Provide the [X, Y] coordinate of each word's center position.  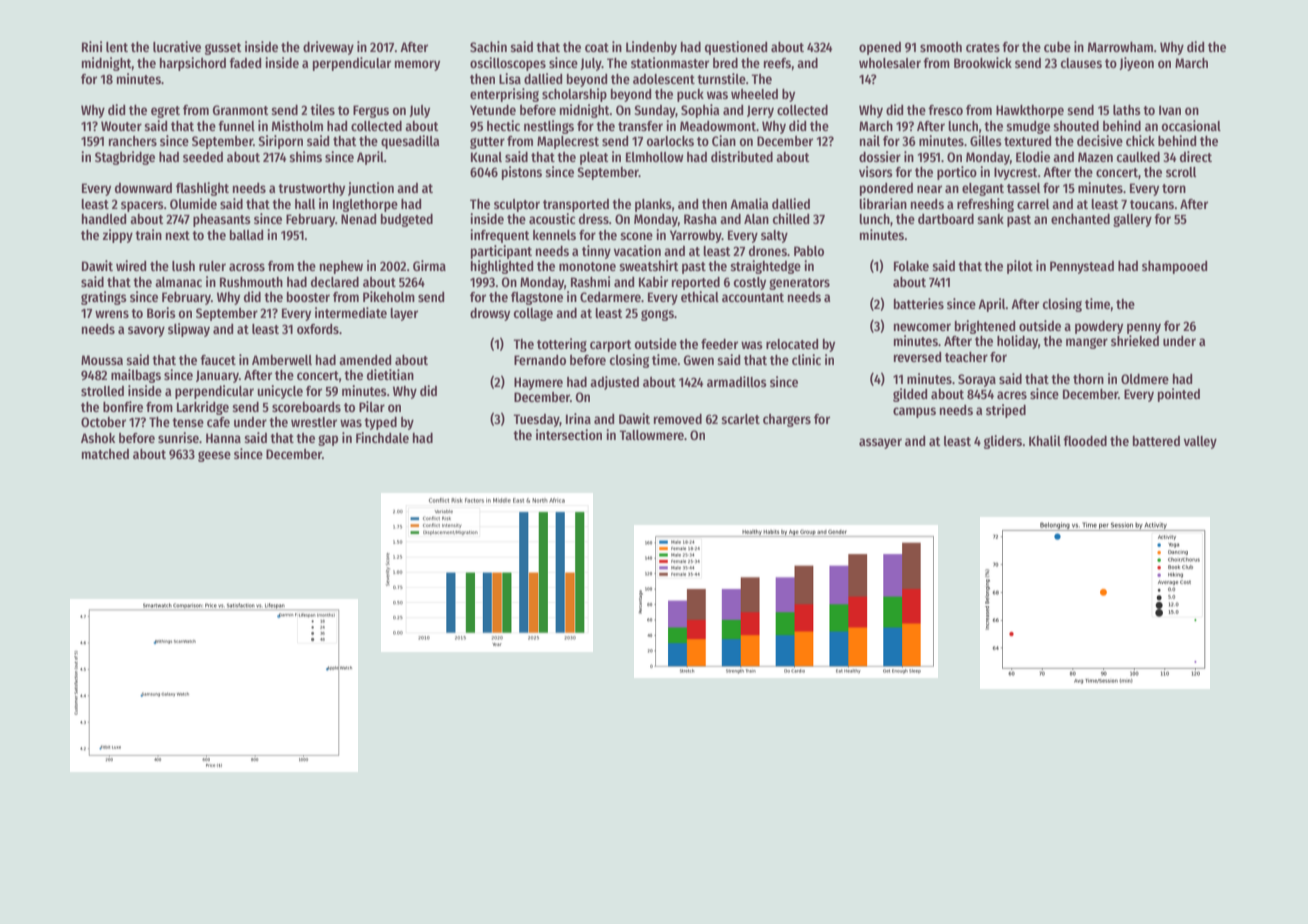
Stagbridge [125, 158]
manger [1087, 343]
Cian [724, 140]
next [178, 235]
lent [117, 47]
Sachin [488, 46]
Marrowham [1120, 47]
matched [105, 454]
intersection [569, 434]
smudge [1028, 127]
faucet [218, 360]
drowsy [490, 314]
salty [774, 236]
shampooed [1174, 267]
